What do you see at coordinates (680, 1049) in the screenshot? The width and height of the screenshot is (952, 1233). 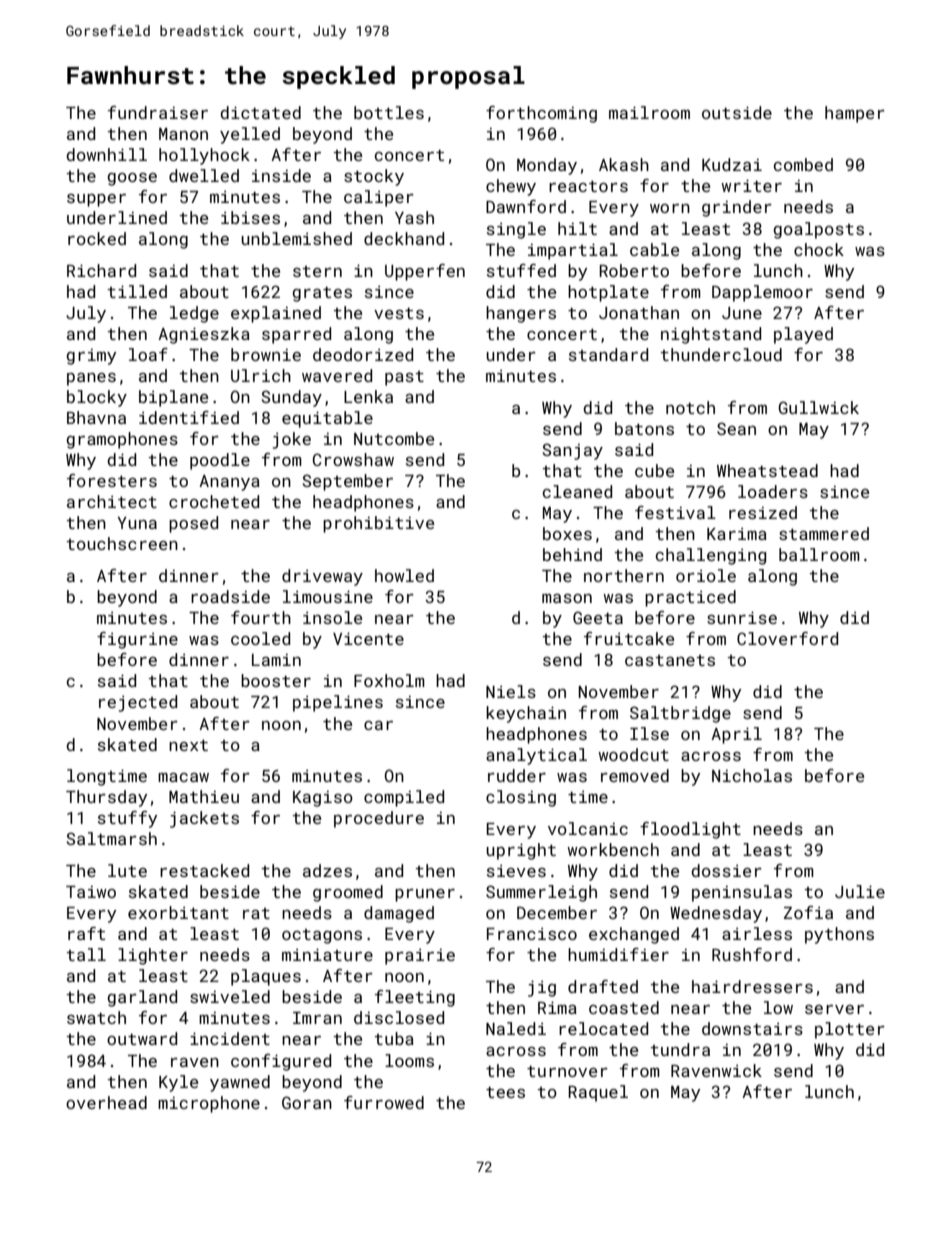 I see `tundra` at bounding box center [680, 1049].
